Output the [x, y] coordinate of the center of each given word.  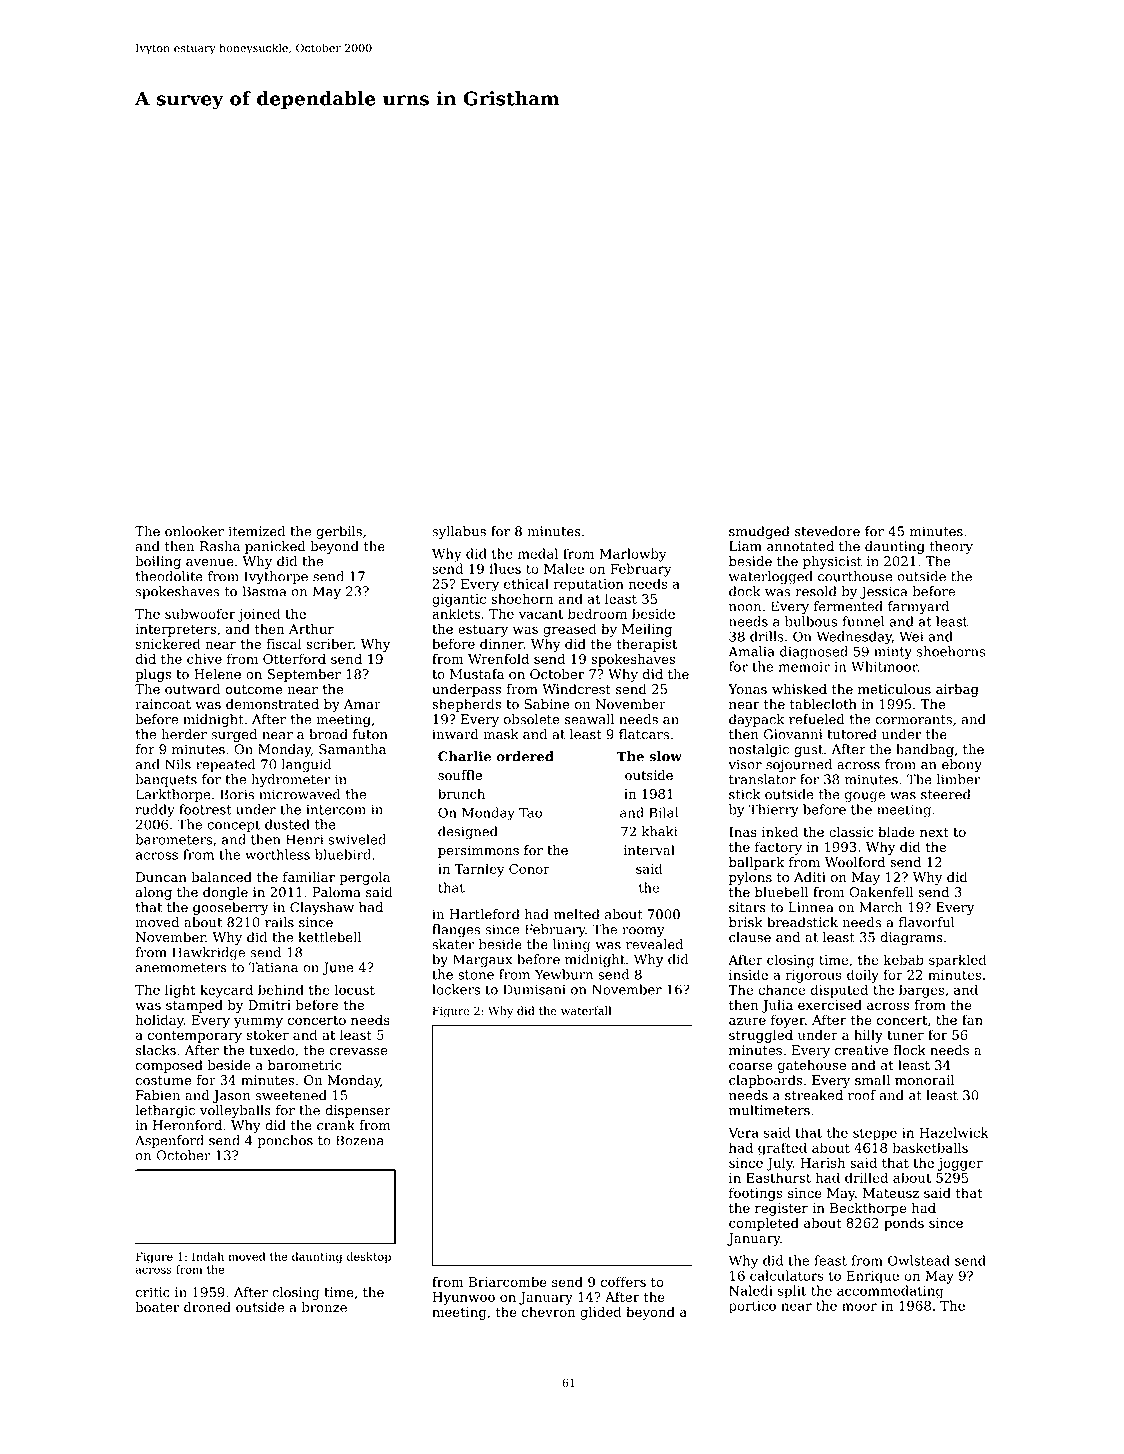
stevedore [827, 531]
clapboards [765, 1081]
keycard [226, 991]
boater [157, 1307]
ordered [525, 756]
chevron [548, 1311]
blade [896, 831]
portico [752, 1307]
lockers [456, 989]
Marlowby [632, 555]
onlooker [194, 531]
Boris [237, 794]
